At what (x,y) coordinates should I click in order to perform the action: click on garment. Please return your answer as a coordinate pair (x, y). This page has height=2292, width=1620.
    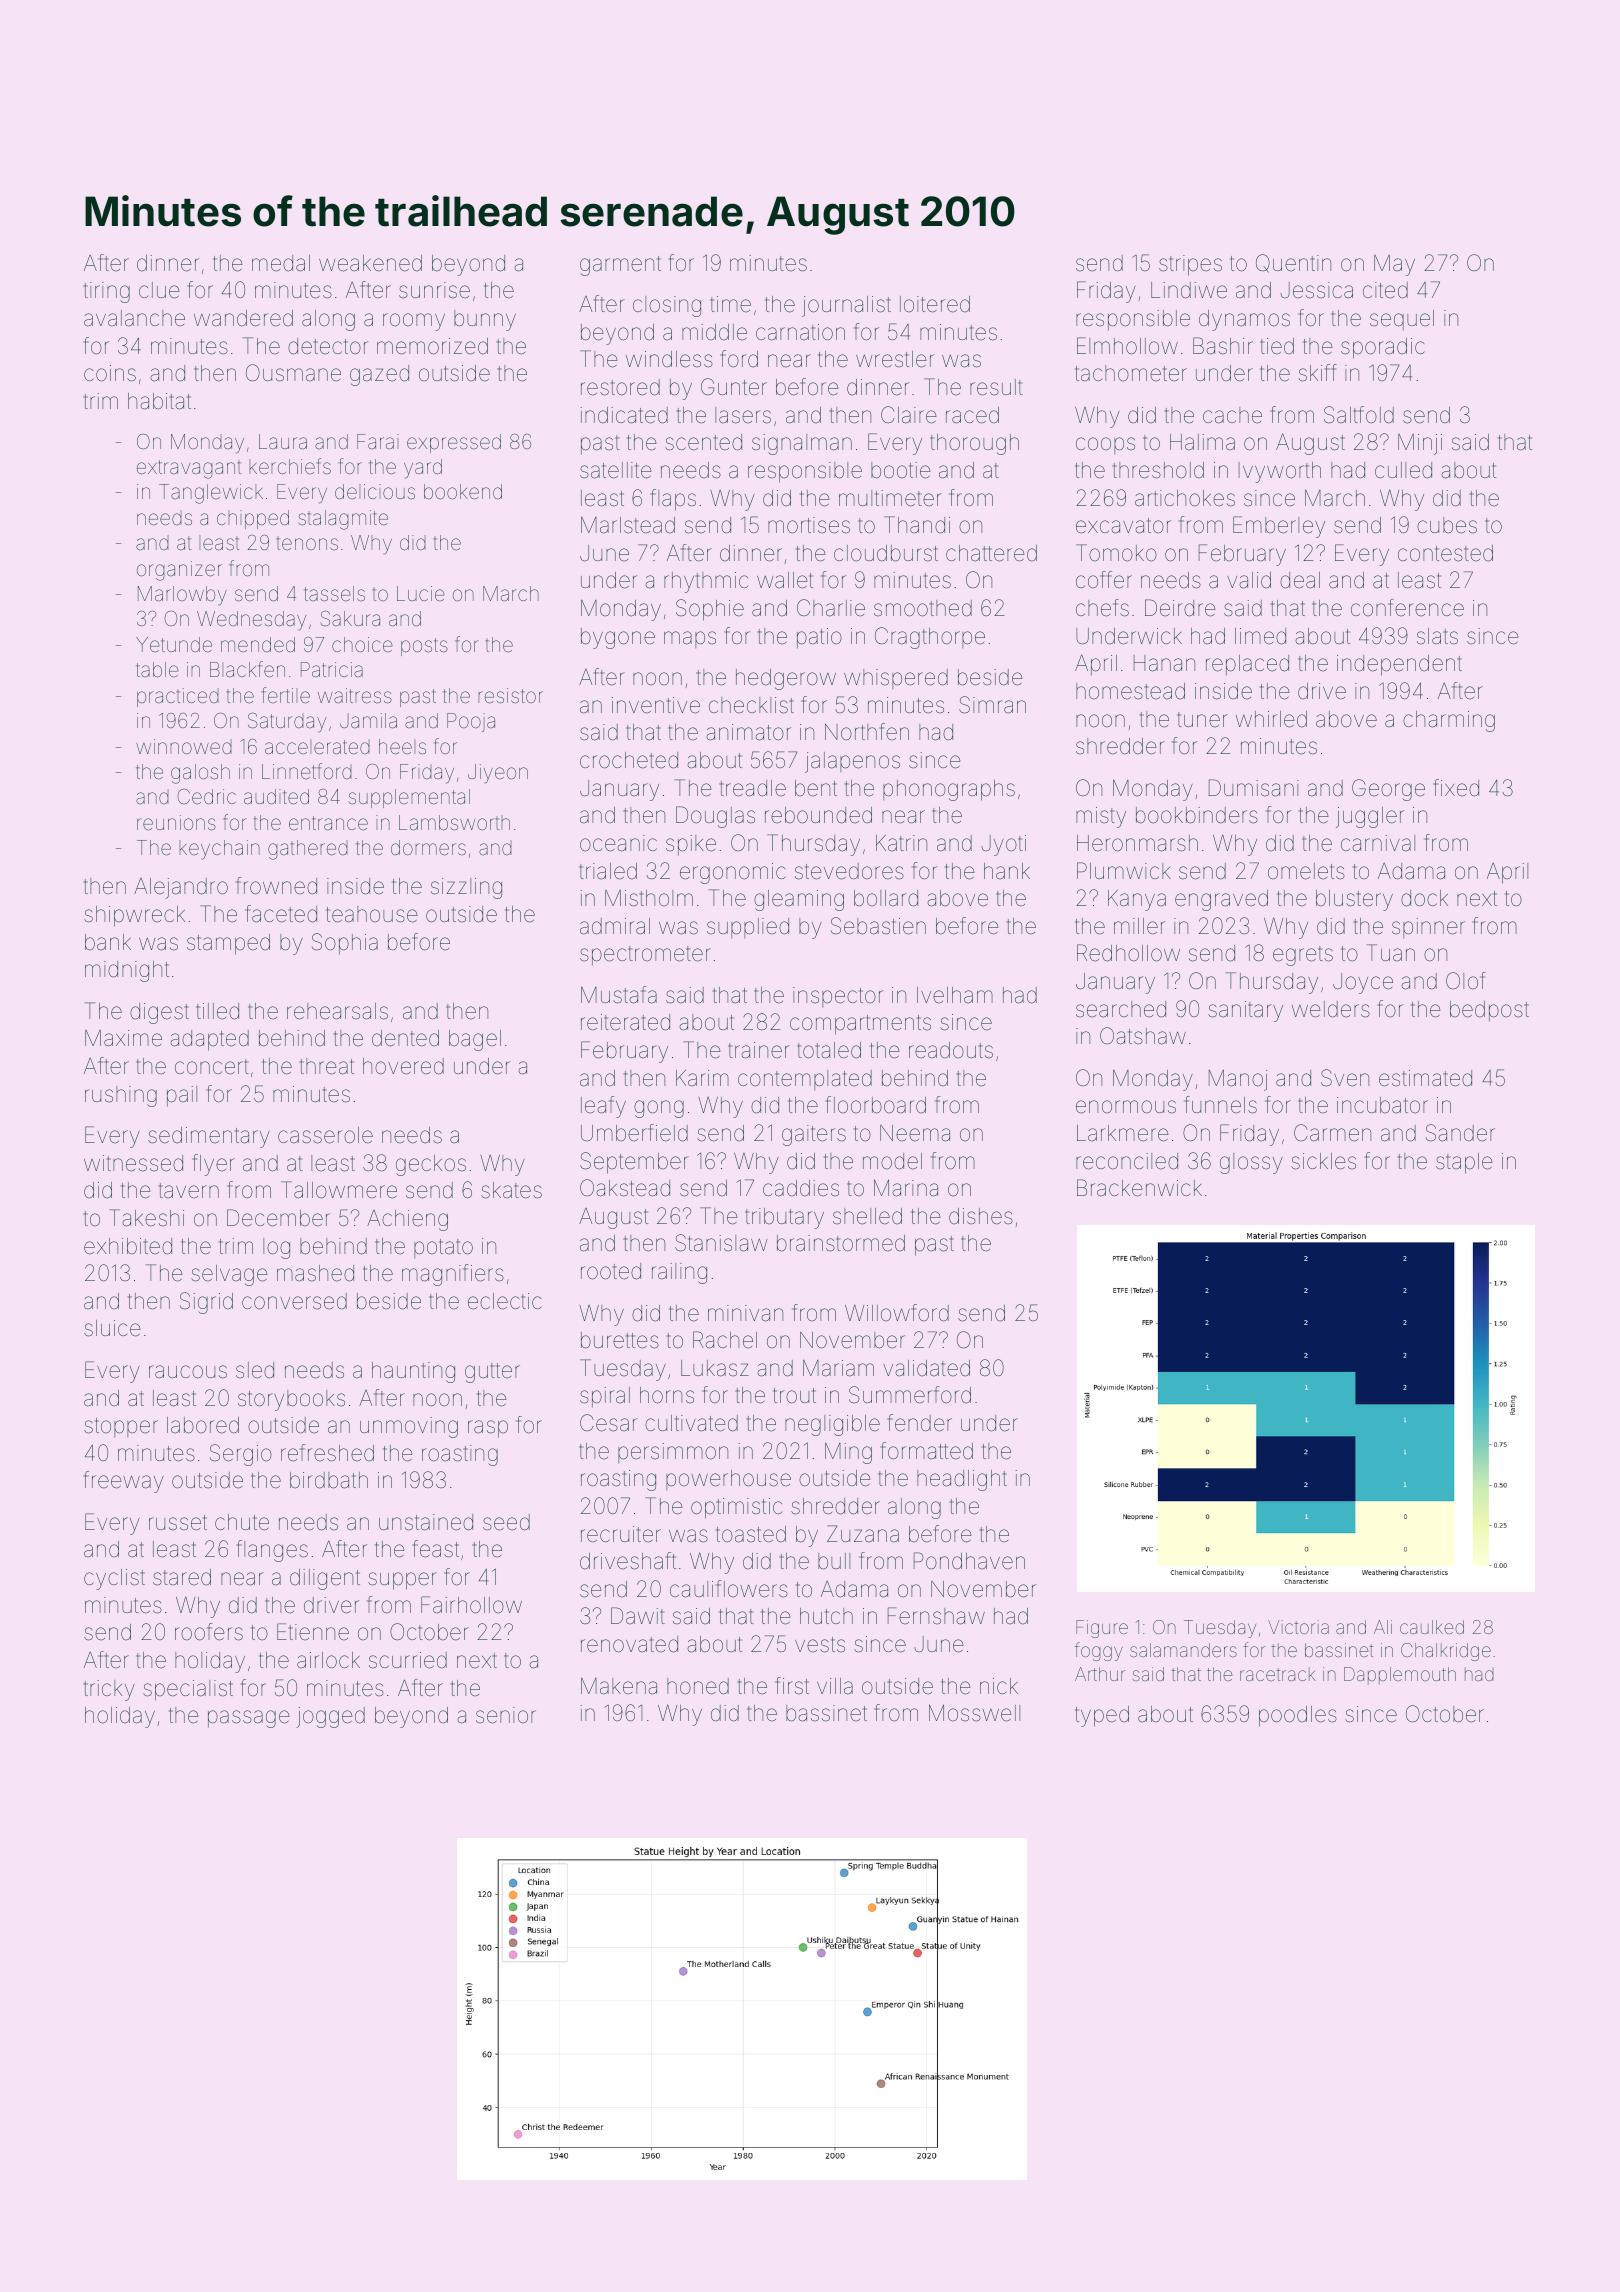
    Looking at the image, I should click on (620, 266).
